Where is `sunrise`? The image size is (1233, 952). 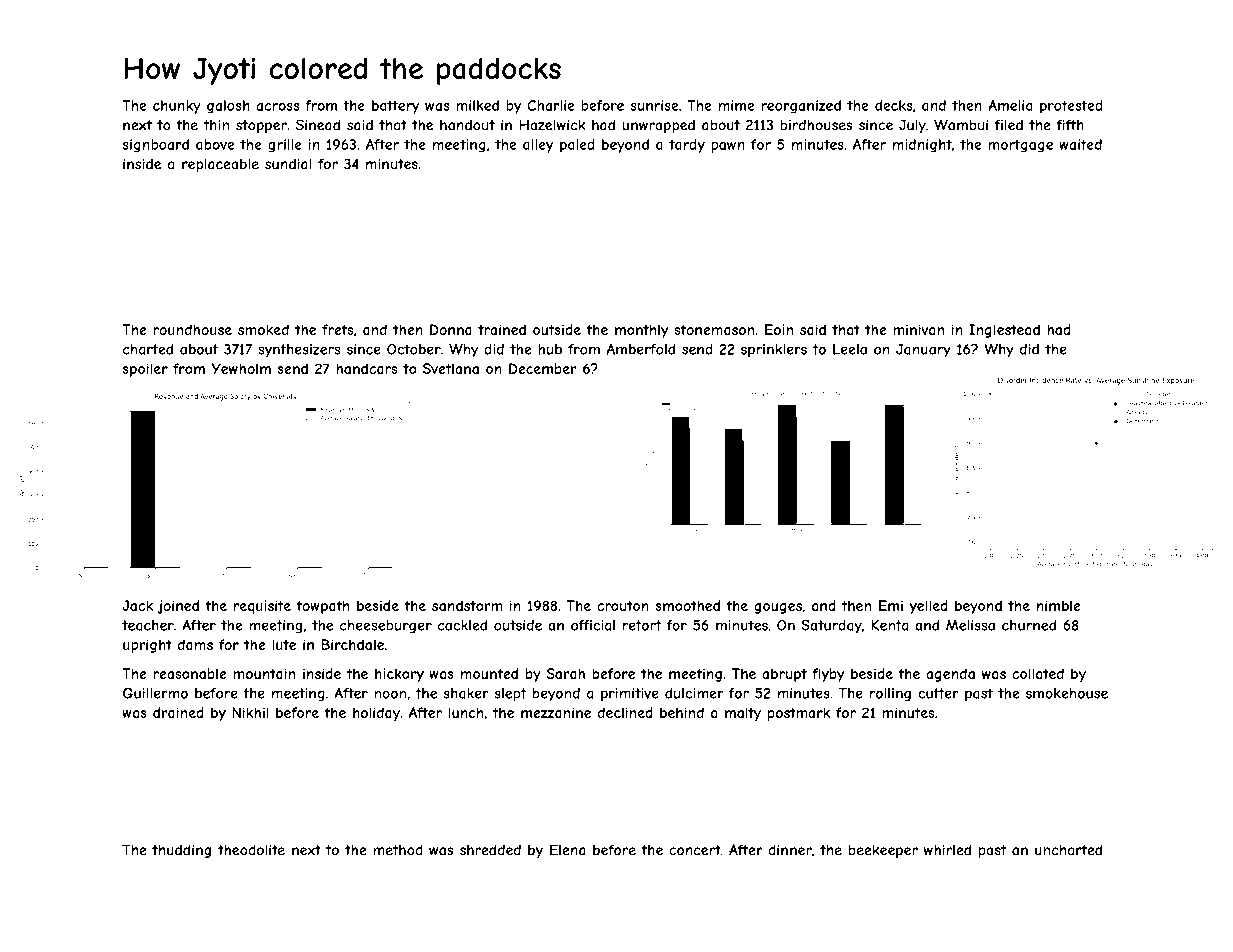
sunrise is located at coordinates (655, 105).
